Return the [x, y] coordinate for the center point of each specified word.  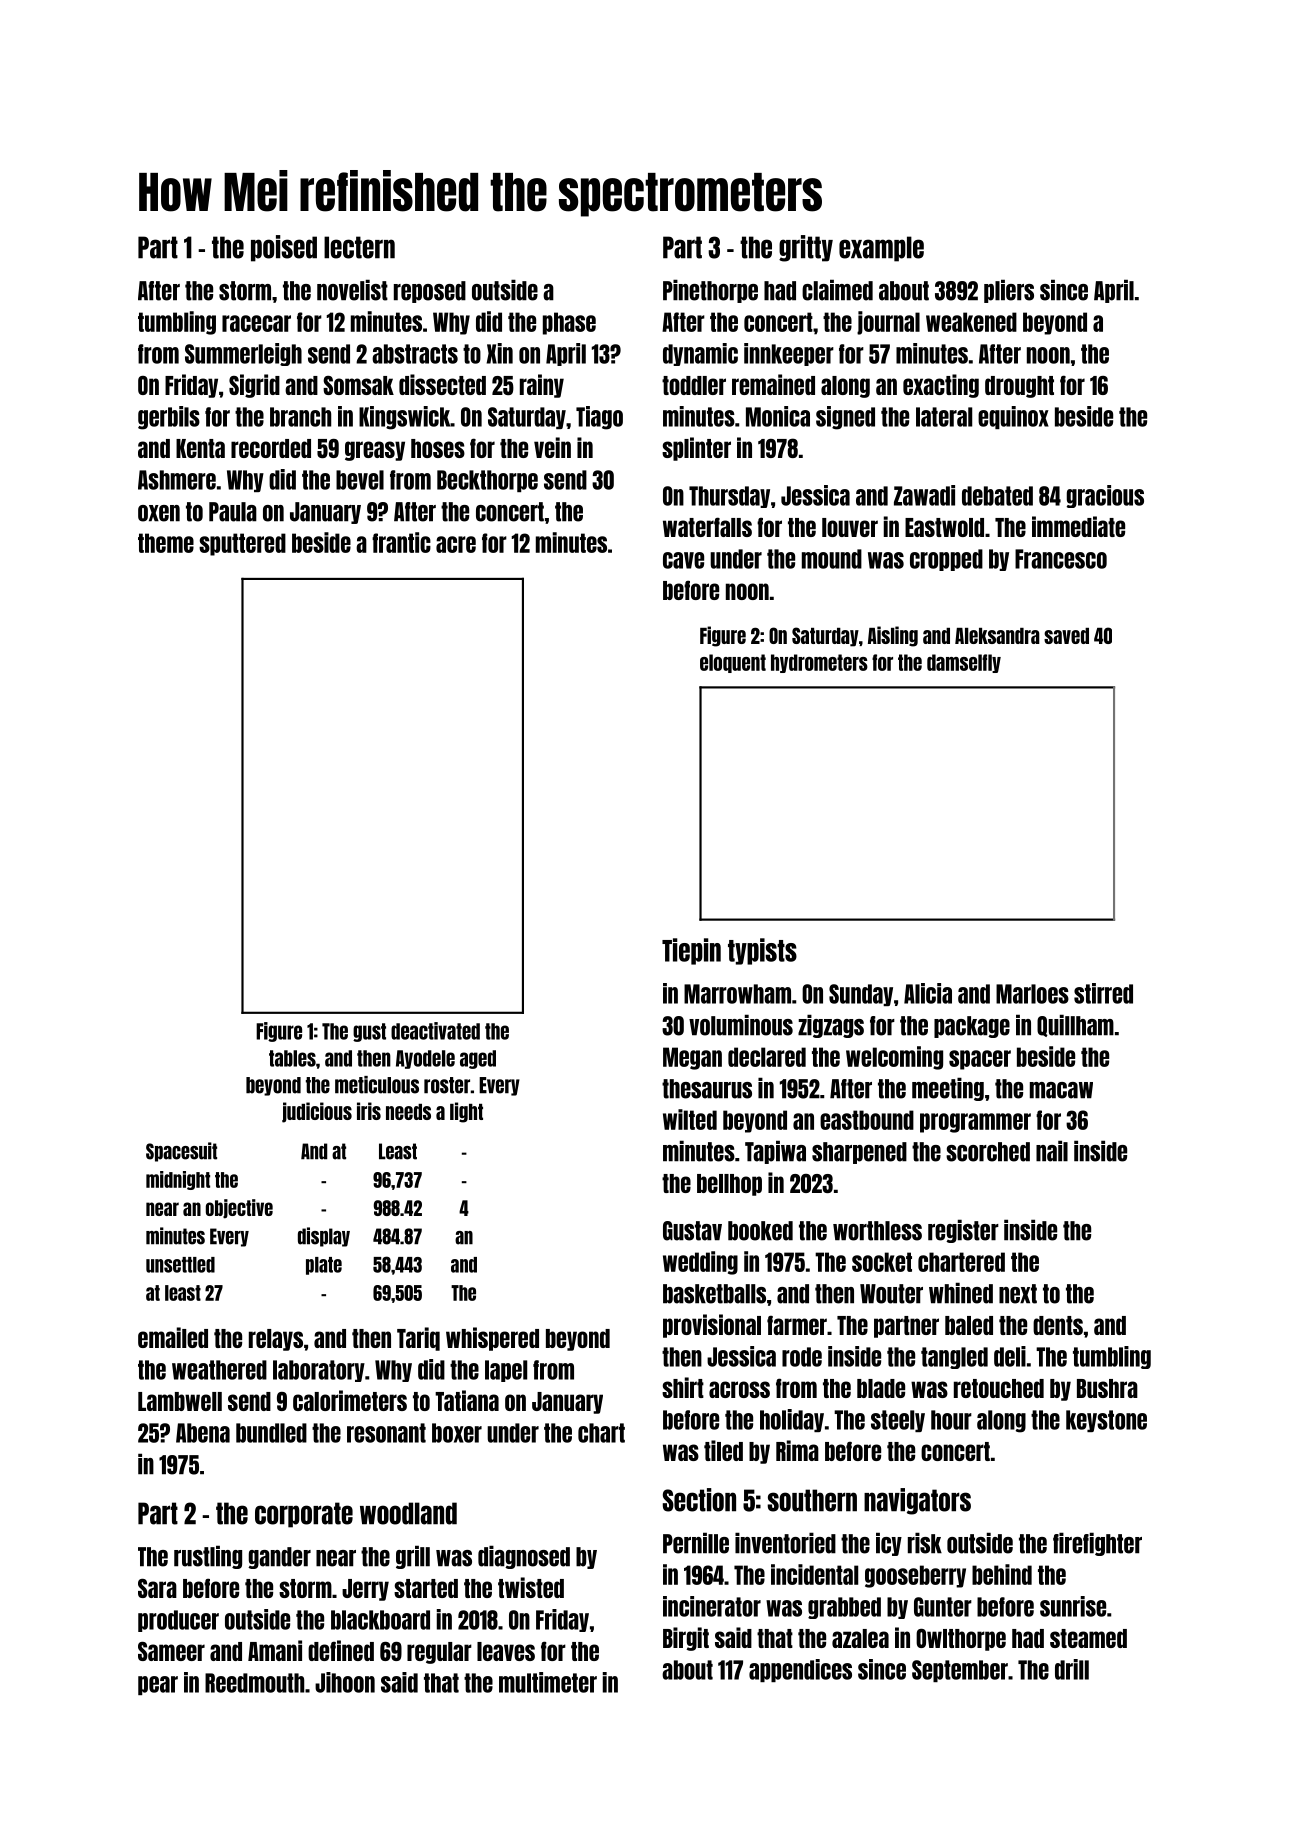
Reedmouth [254, 1683]
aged [478, 1059]
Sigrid [254, 386]
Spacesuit [181, 1152]
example [881, 249]
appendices [800, 1670]
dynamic [700, 354]
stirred [1103, 993]
